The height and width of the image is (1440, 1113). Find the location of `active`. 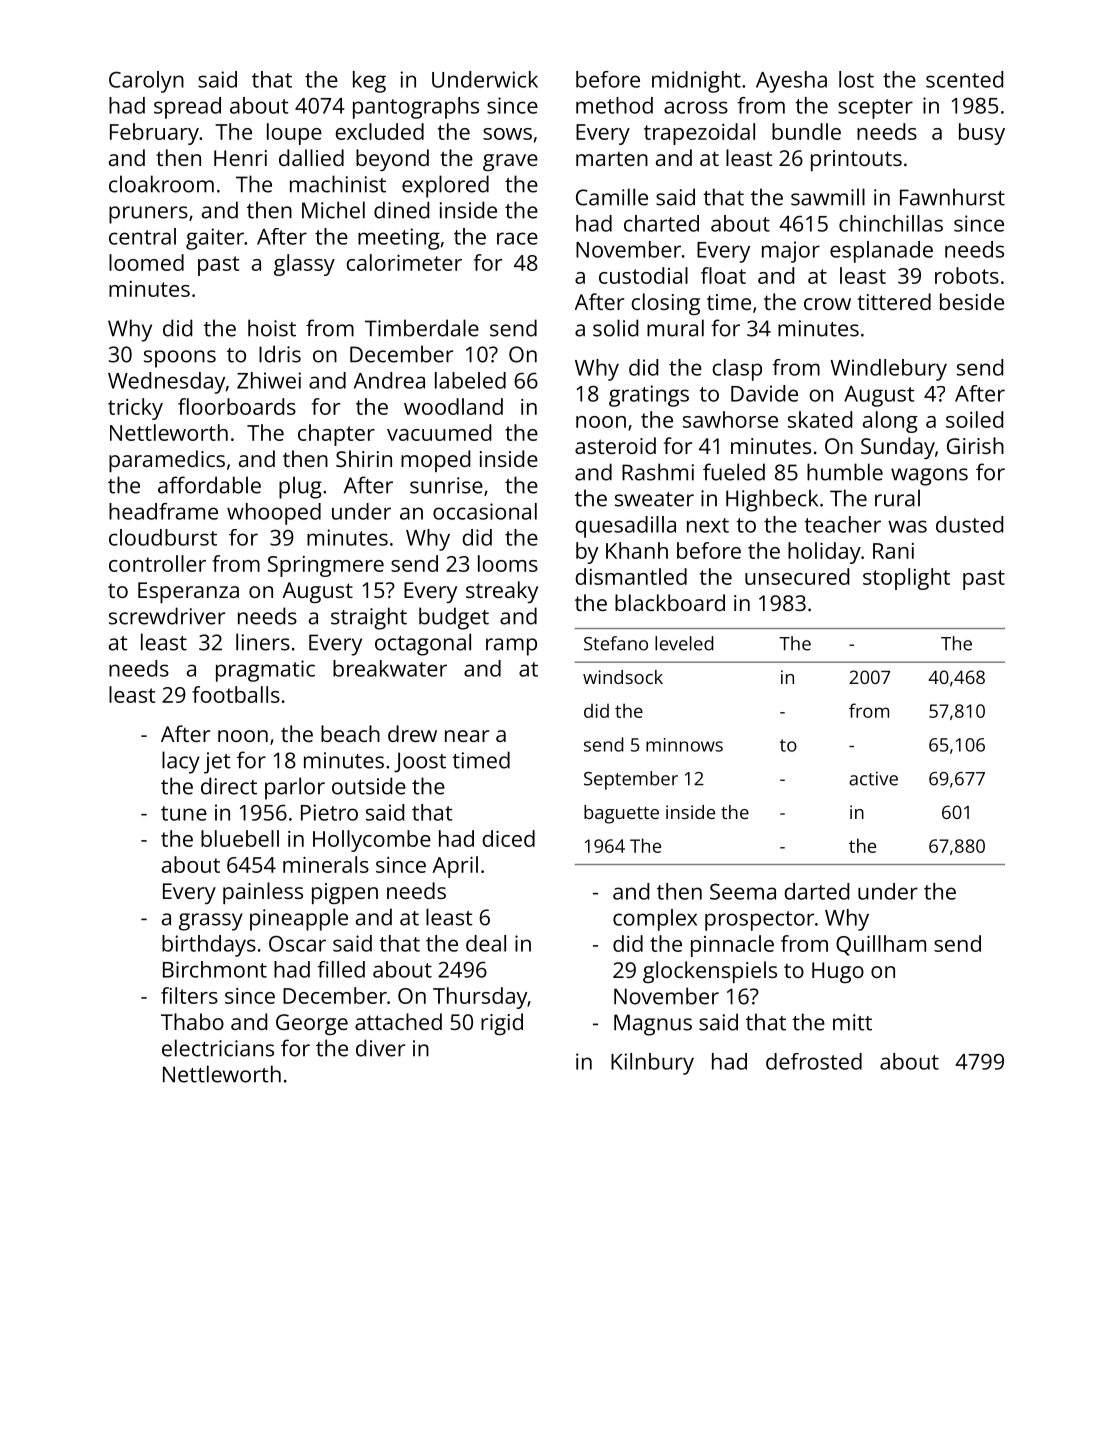

active is located at coordinates (873, 779).
